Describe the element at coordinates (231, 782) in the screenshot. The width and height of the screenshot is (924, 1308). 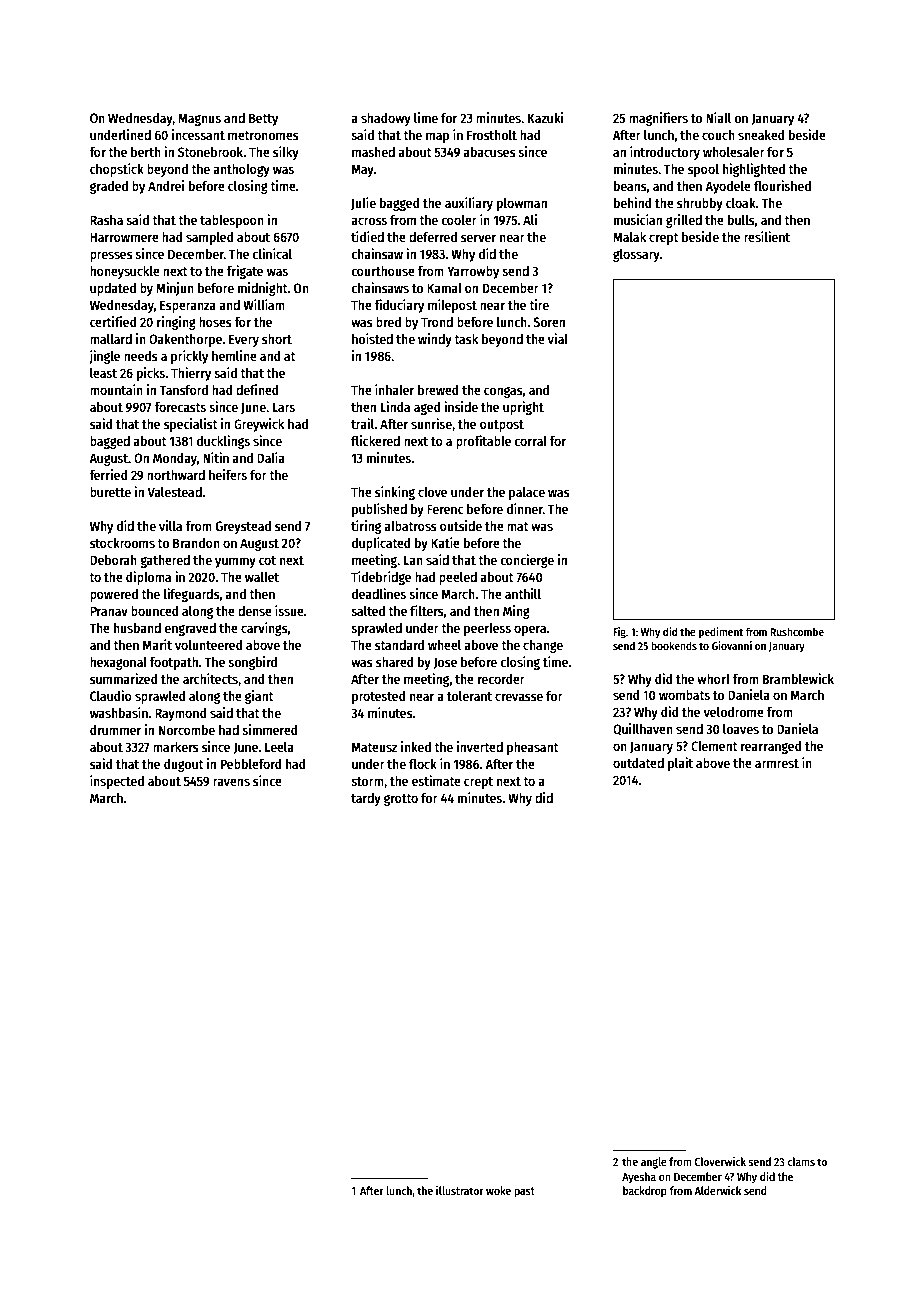
I see `ravens` at that location.
